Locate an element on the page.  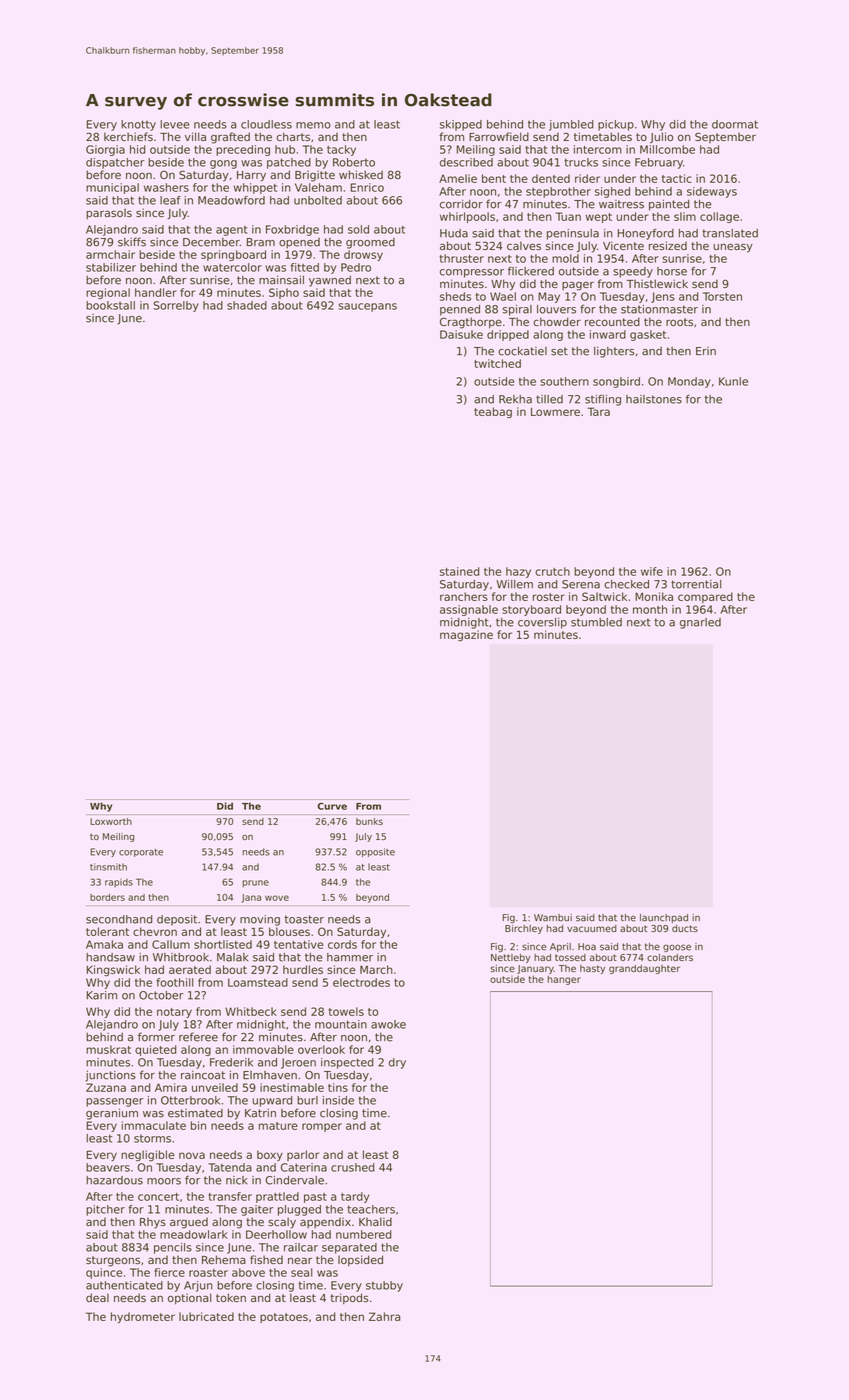
shaded is located at coordinates (247, 305).
